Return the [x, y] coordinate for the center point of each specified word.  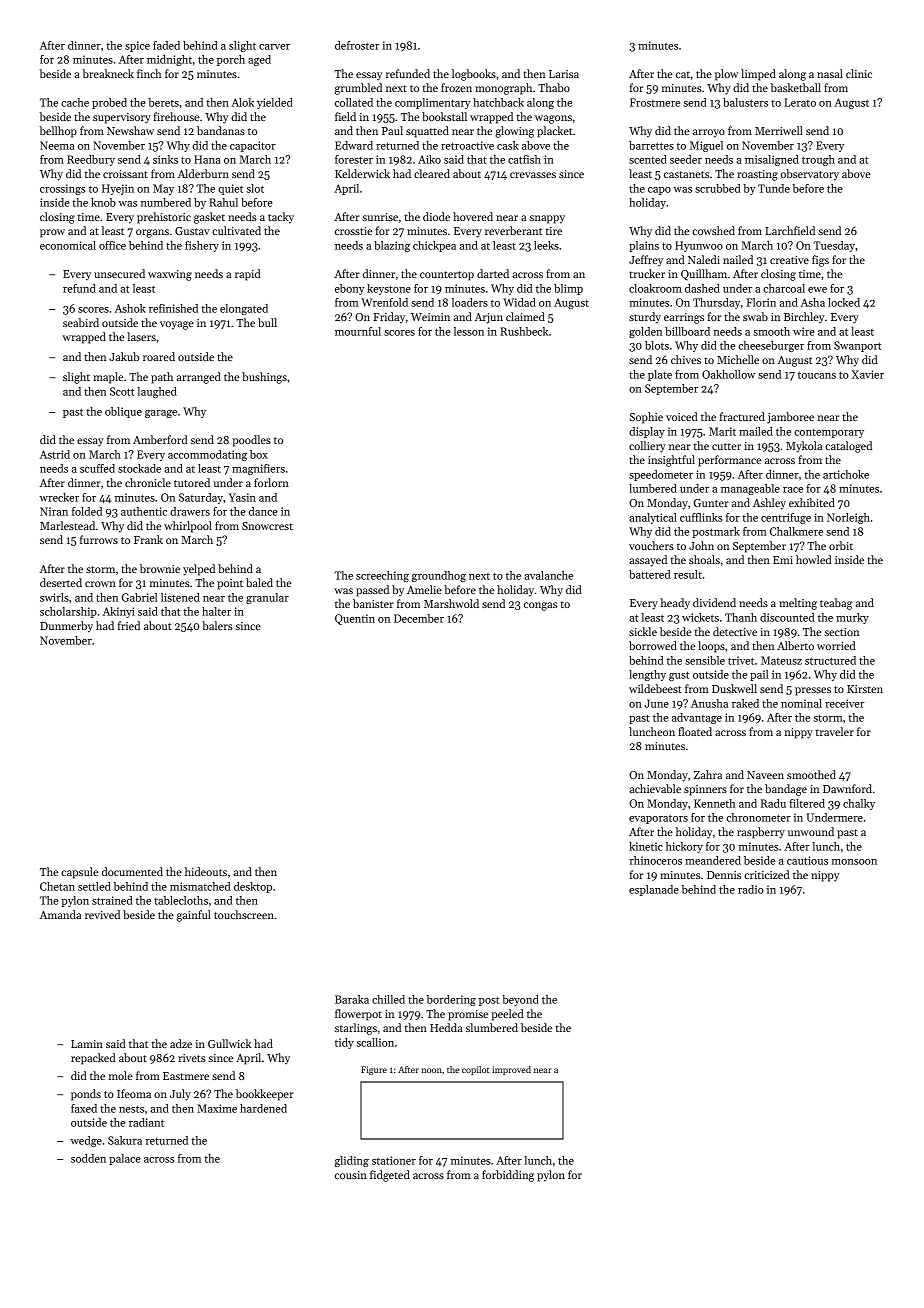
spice [137, 46]
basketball [796, 87]
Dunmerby [66, 627]
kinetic [646, 846]
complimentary [433, 103]
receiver [845, 703]
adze [181, 1043]
